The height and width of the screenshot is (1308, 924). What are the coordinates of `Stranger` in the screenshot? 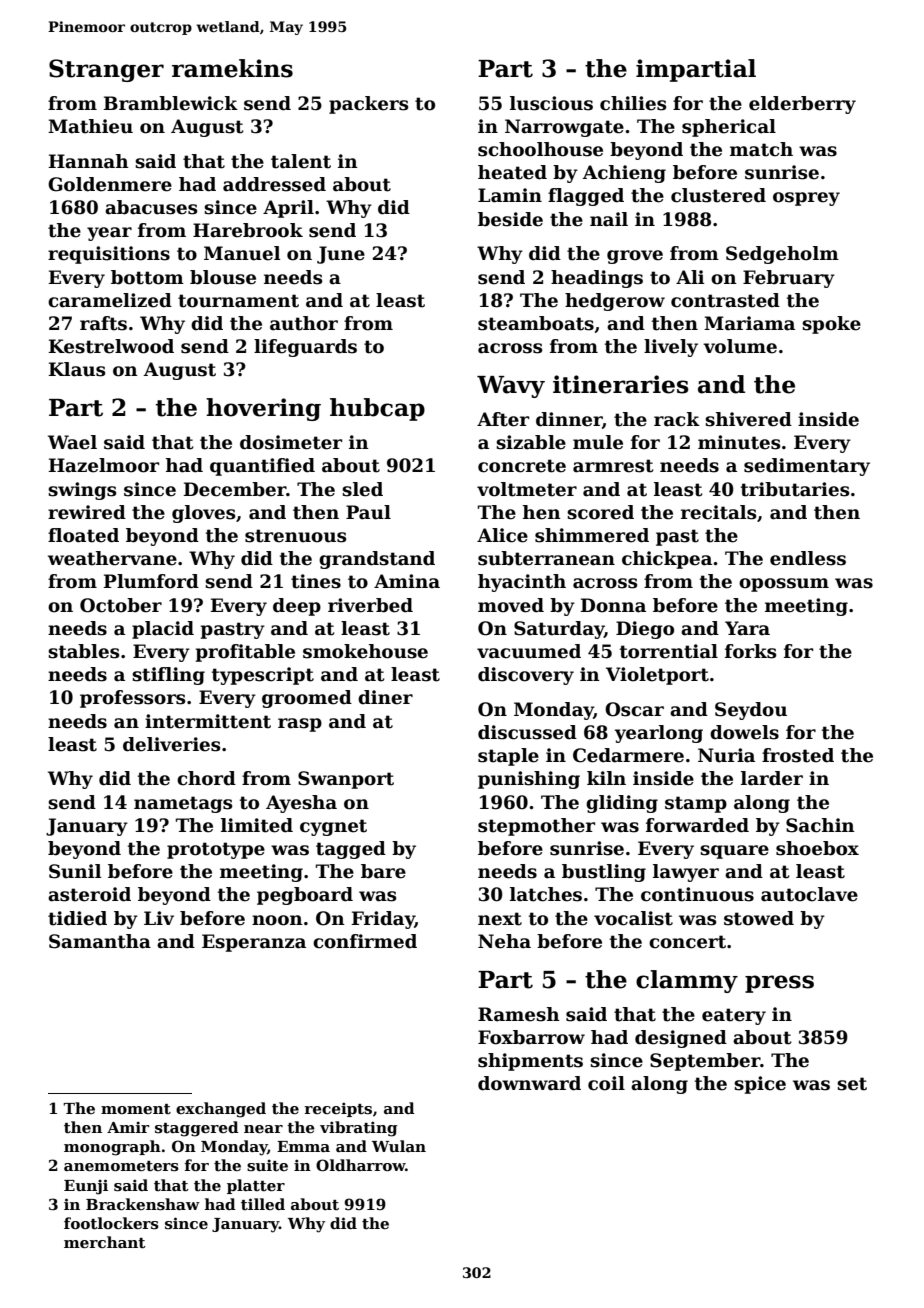 It's located at (106, 70).
